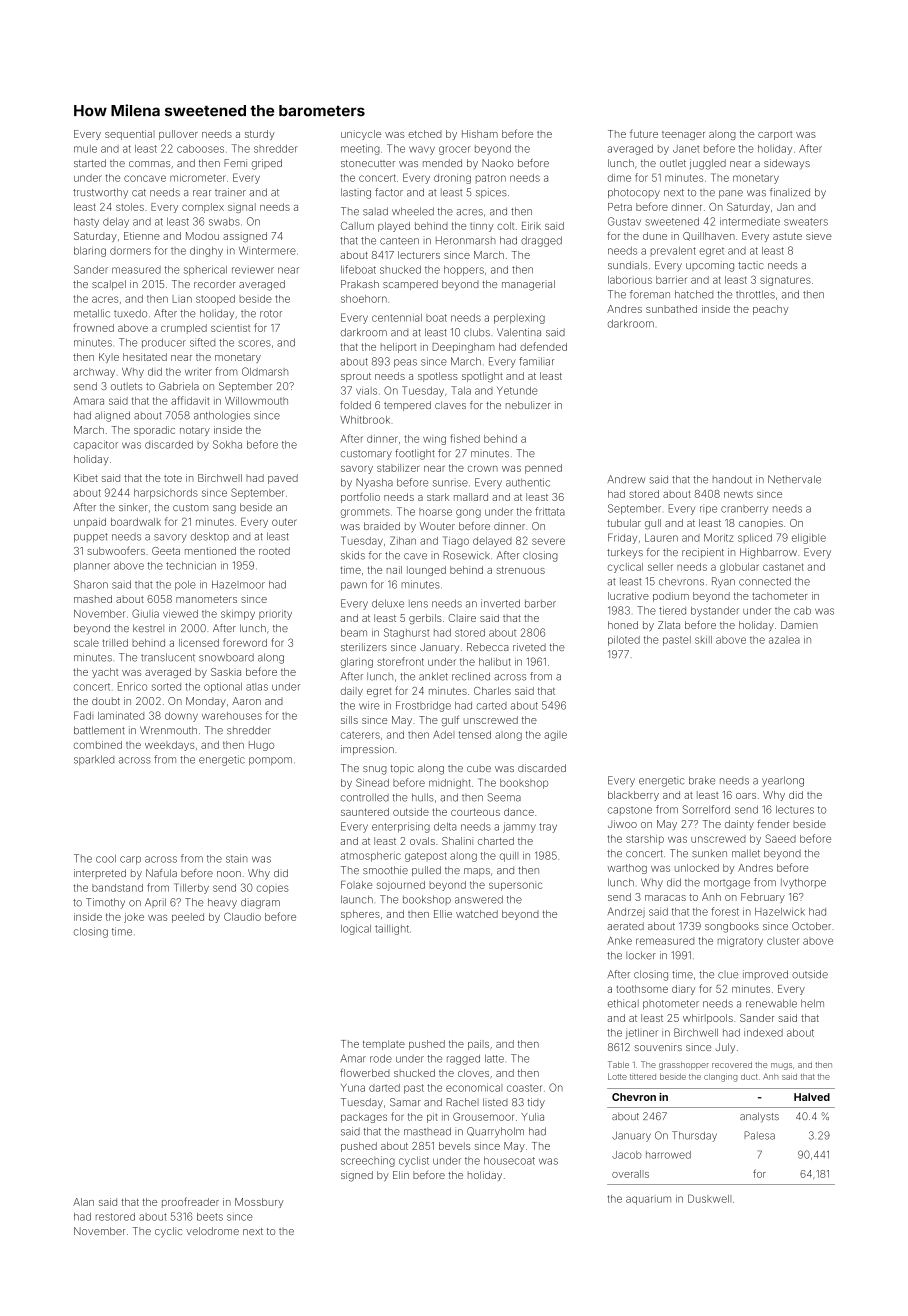 This image has height=1316, width=908. I want to click on joke, so click(134, 918).
